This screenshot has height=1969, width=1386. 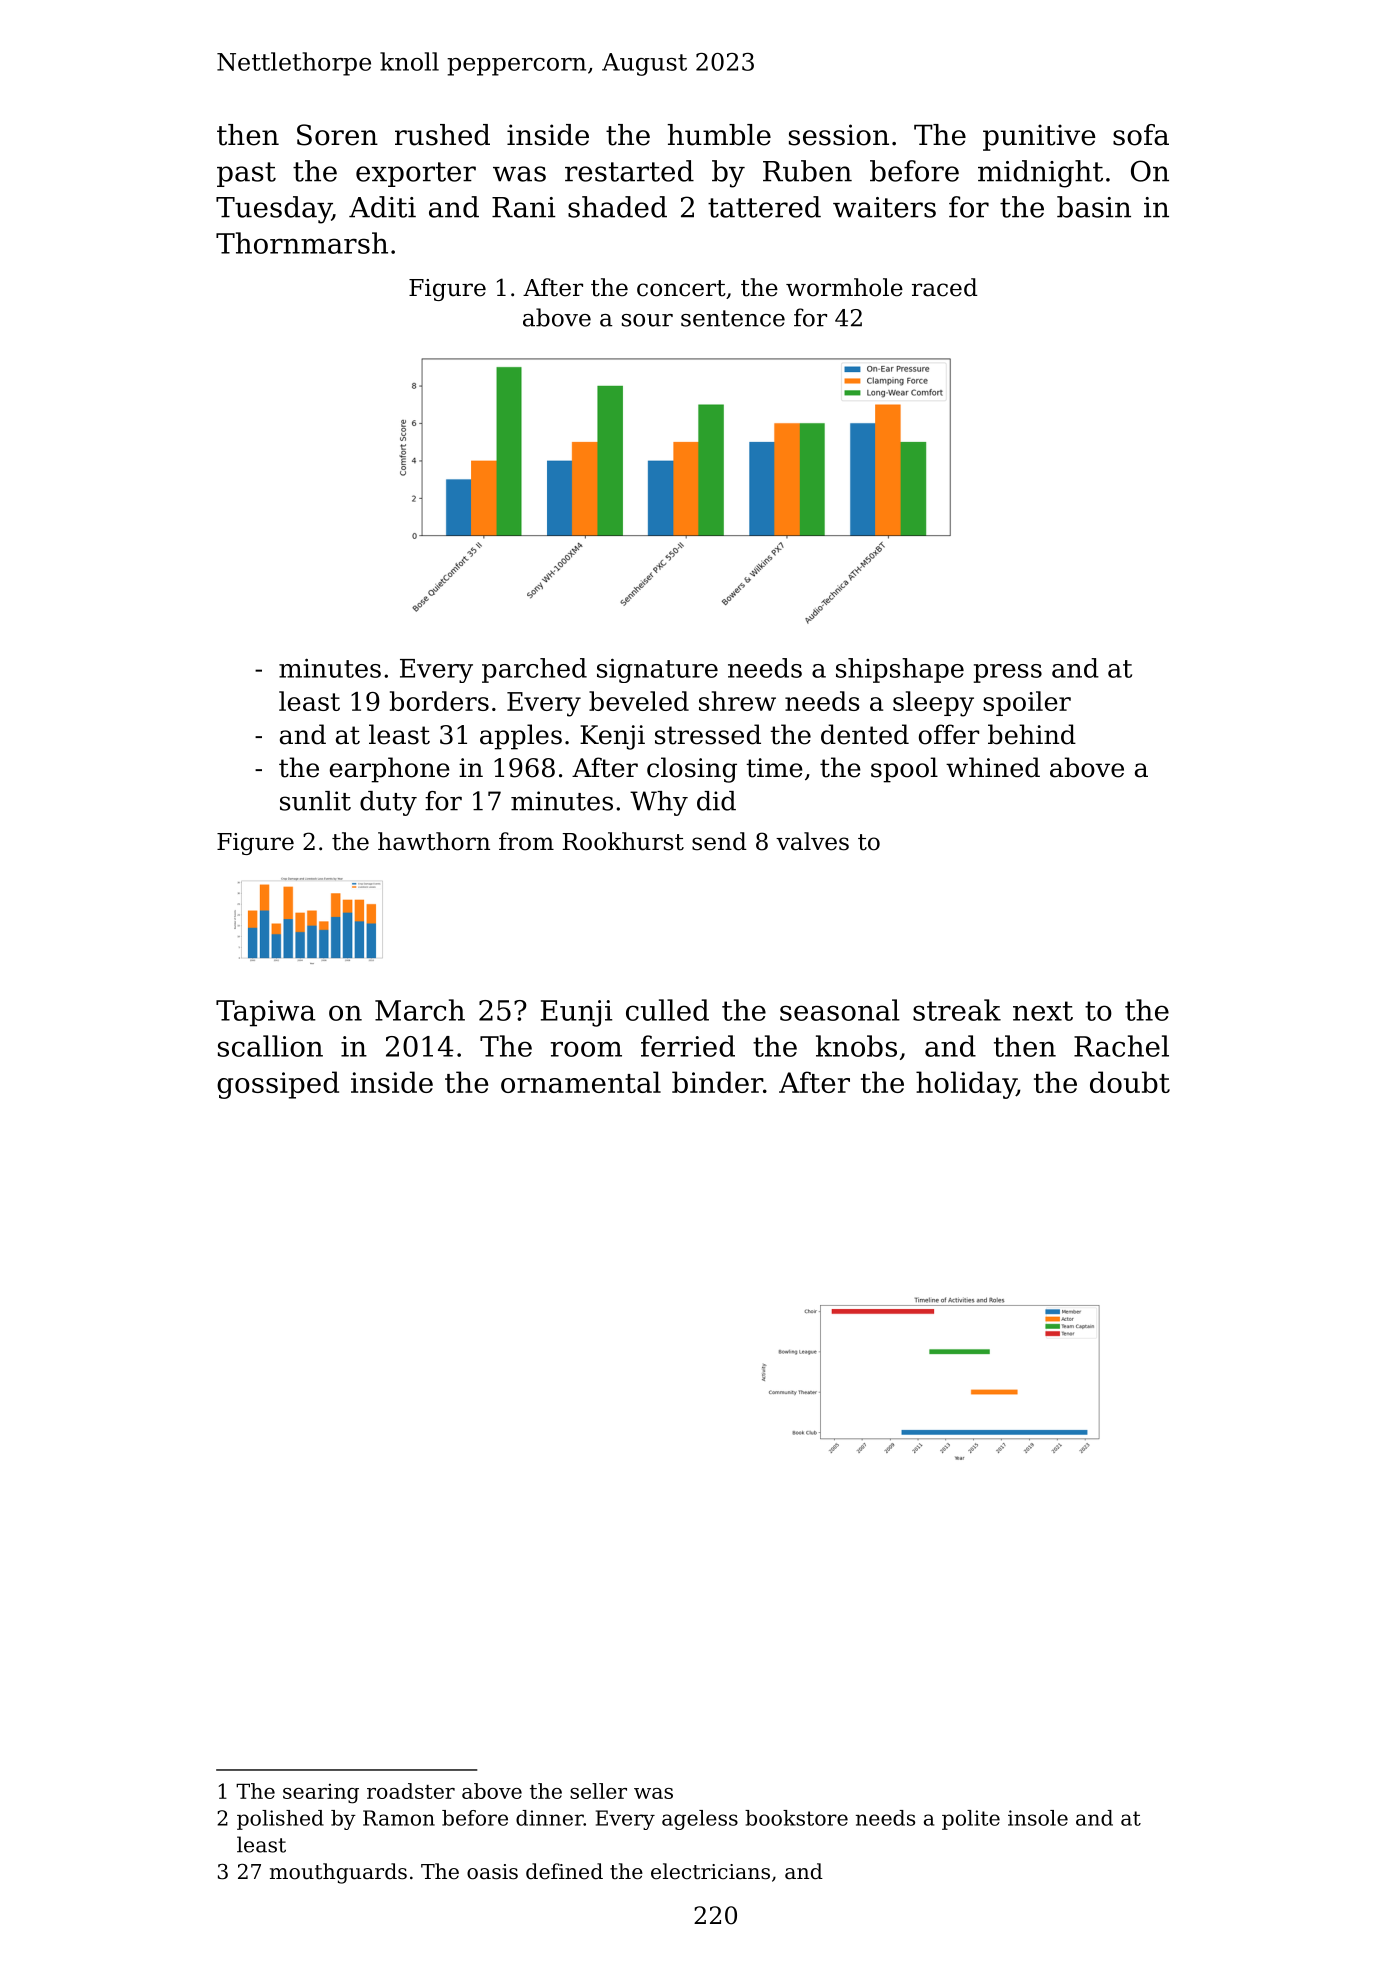 What do you see at coordinates (1038, 1818) in the screenshot?
I see `insole` at bounding box center [1038, 1818].
